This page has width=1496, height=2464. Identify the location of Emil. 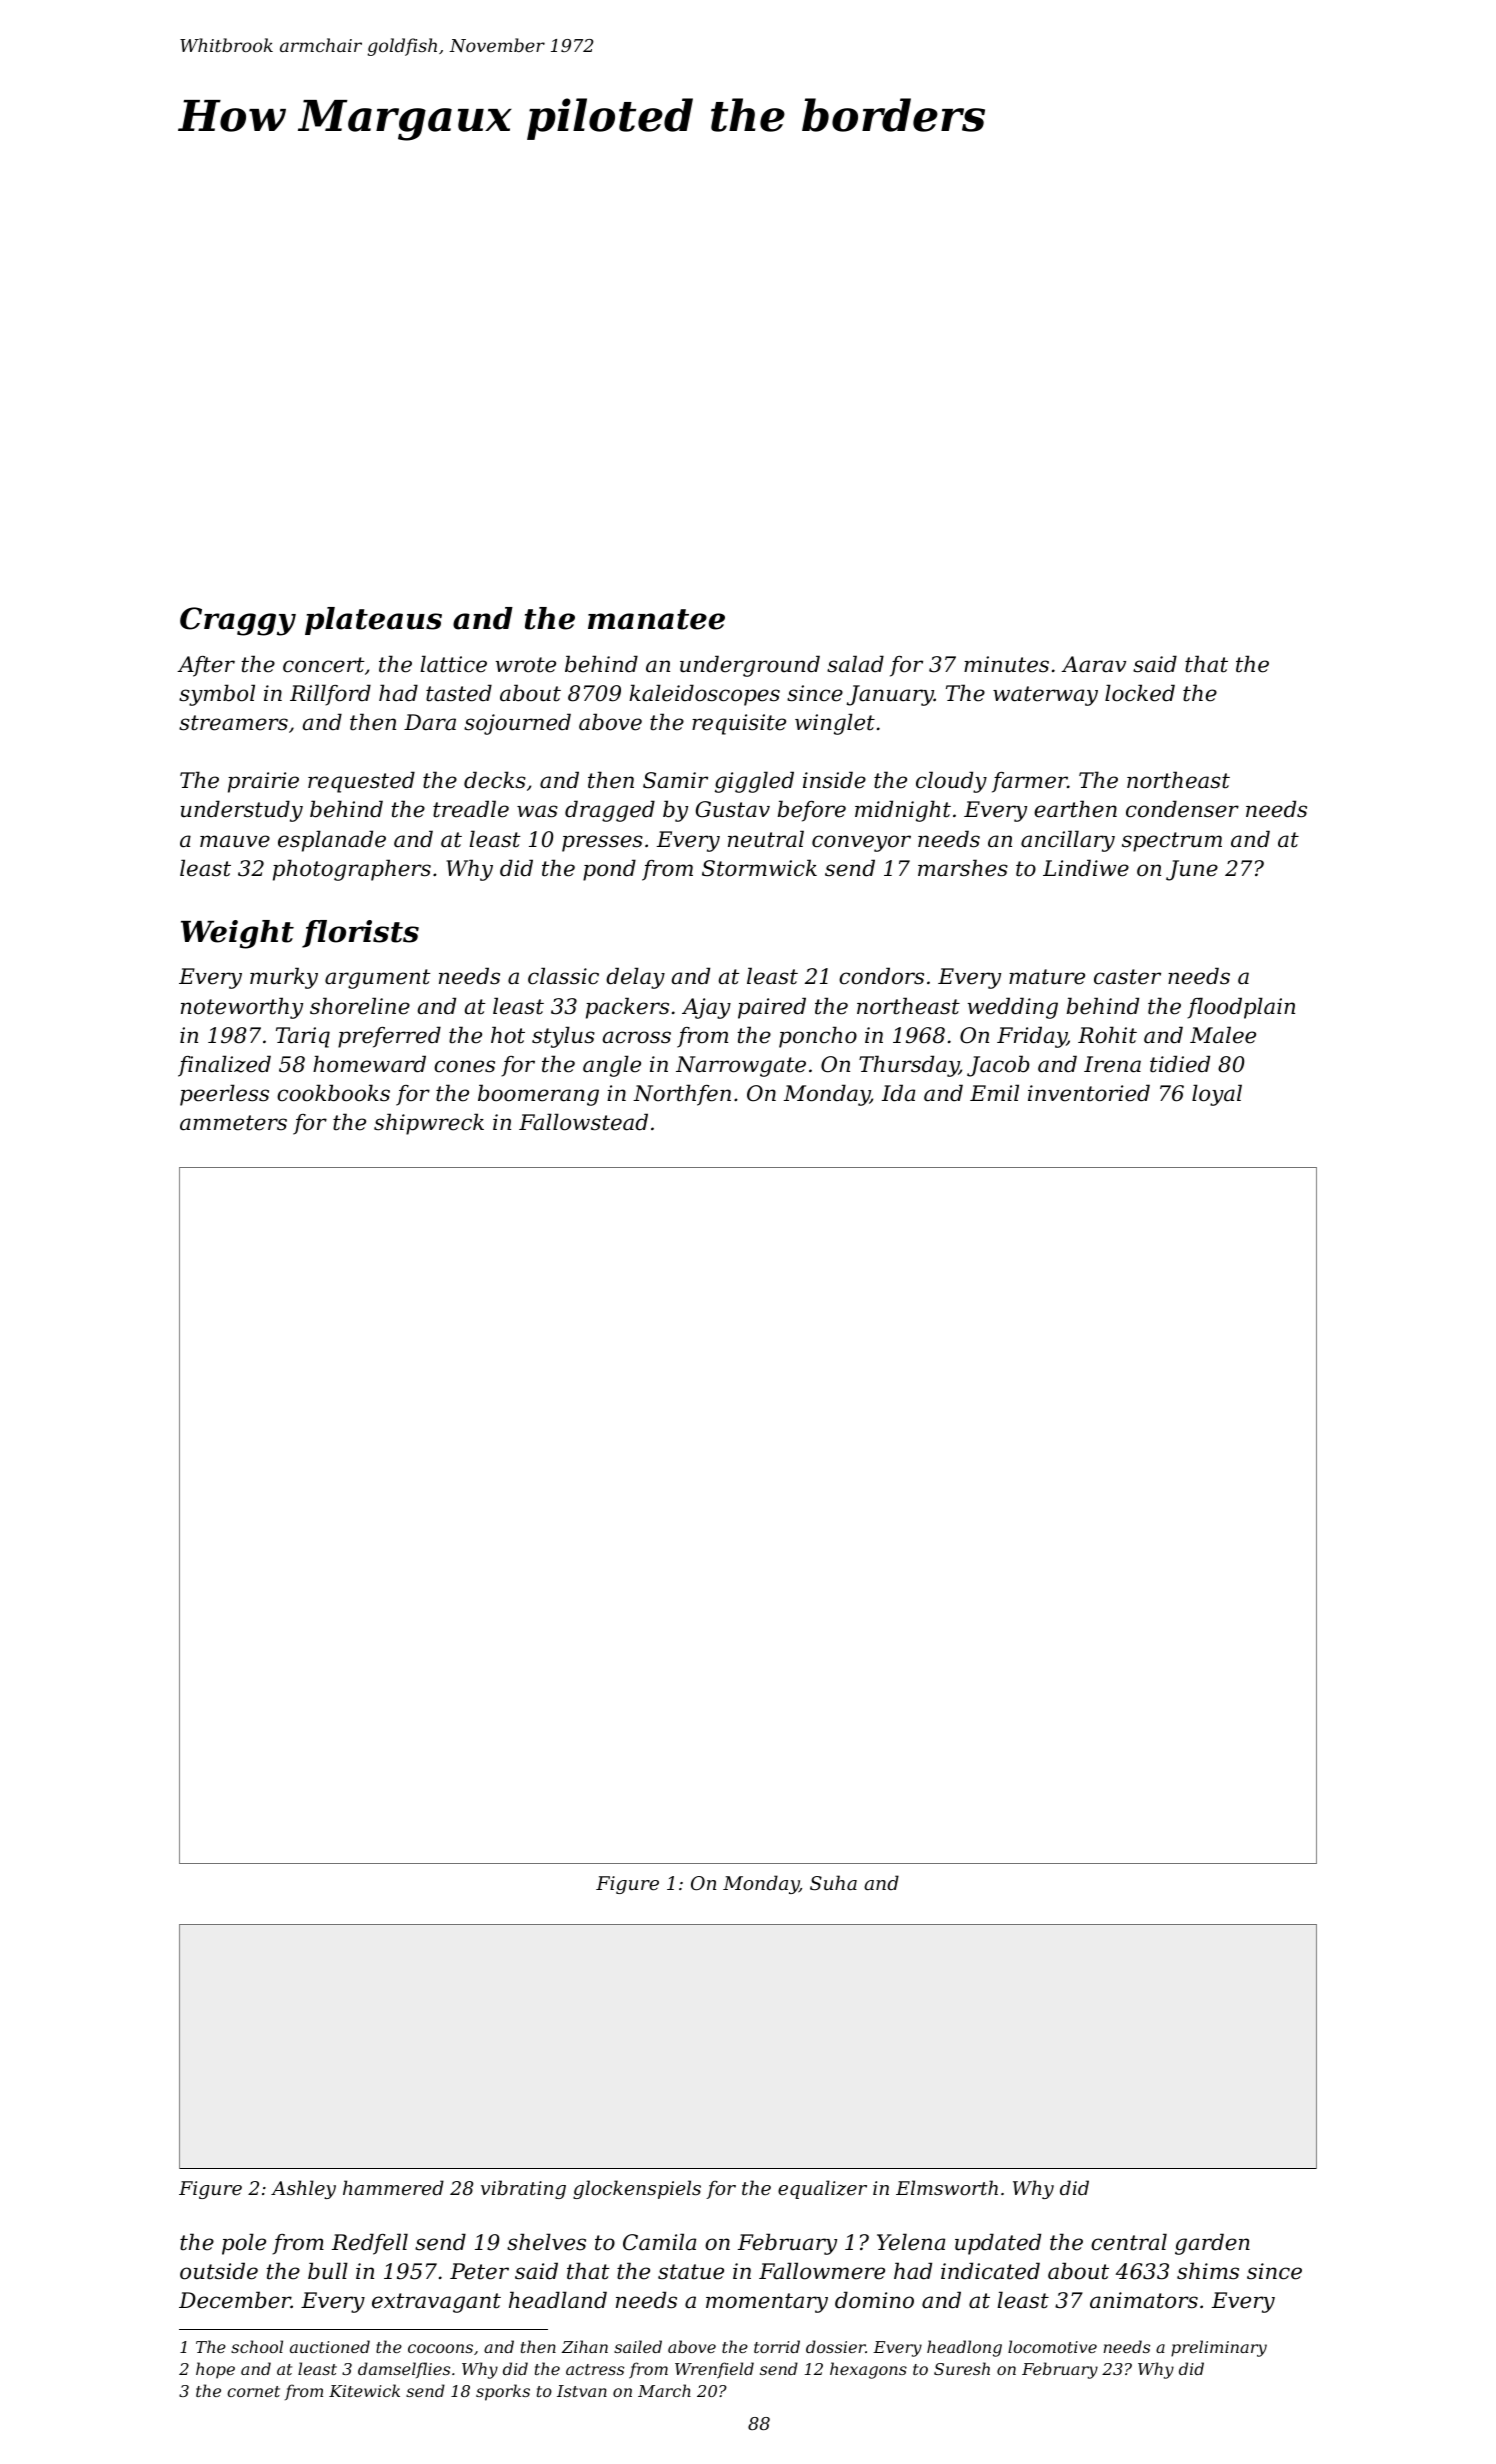
(994, 1092).
